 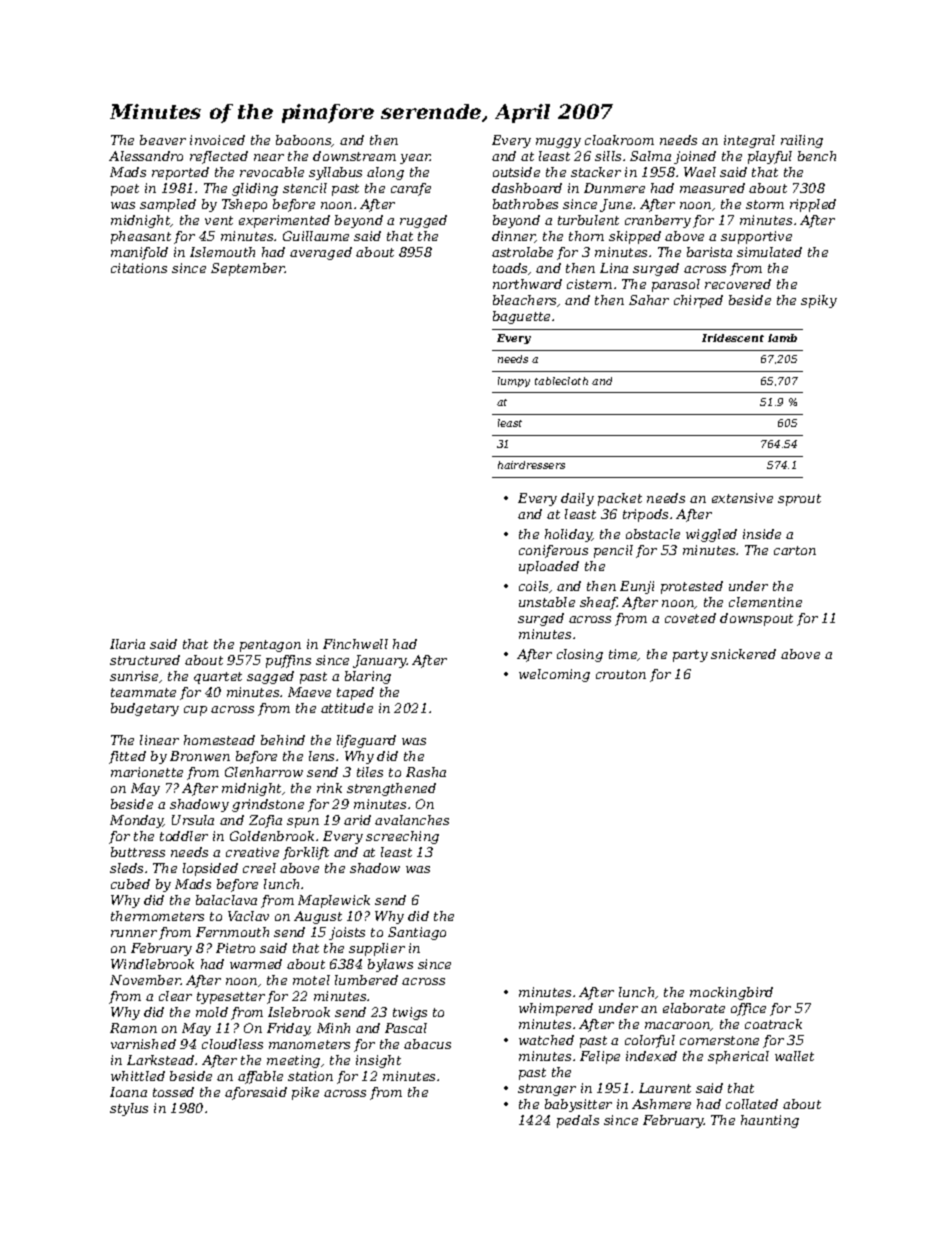 What do you see at coordinates (731, 993) in the screenshot?
I see `mockingbird` at bounding box center [731, 993].
